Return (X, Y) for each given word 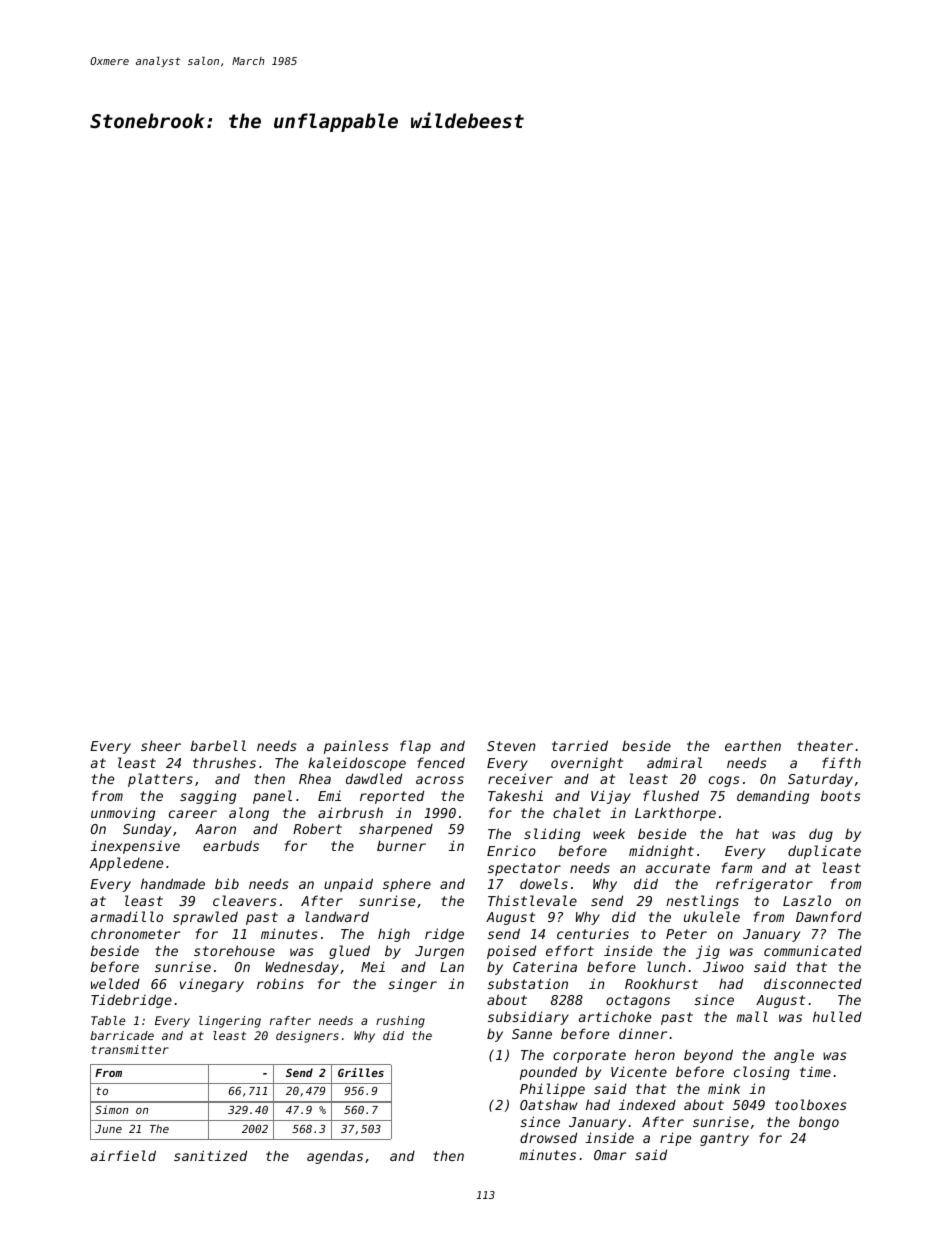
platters (160, 780)
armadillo (127, 916)
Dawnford (829, 916)
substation (528, 983)
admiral (674, 762)
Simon (111, 1109)
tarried (580, 745)
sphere (407, 885)
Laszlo (807, 900)
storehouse (234, 950)
